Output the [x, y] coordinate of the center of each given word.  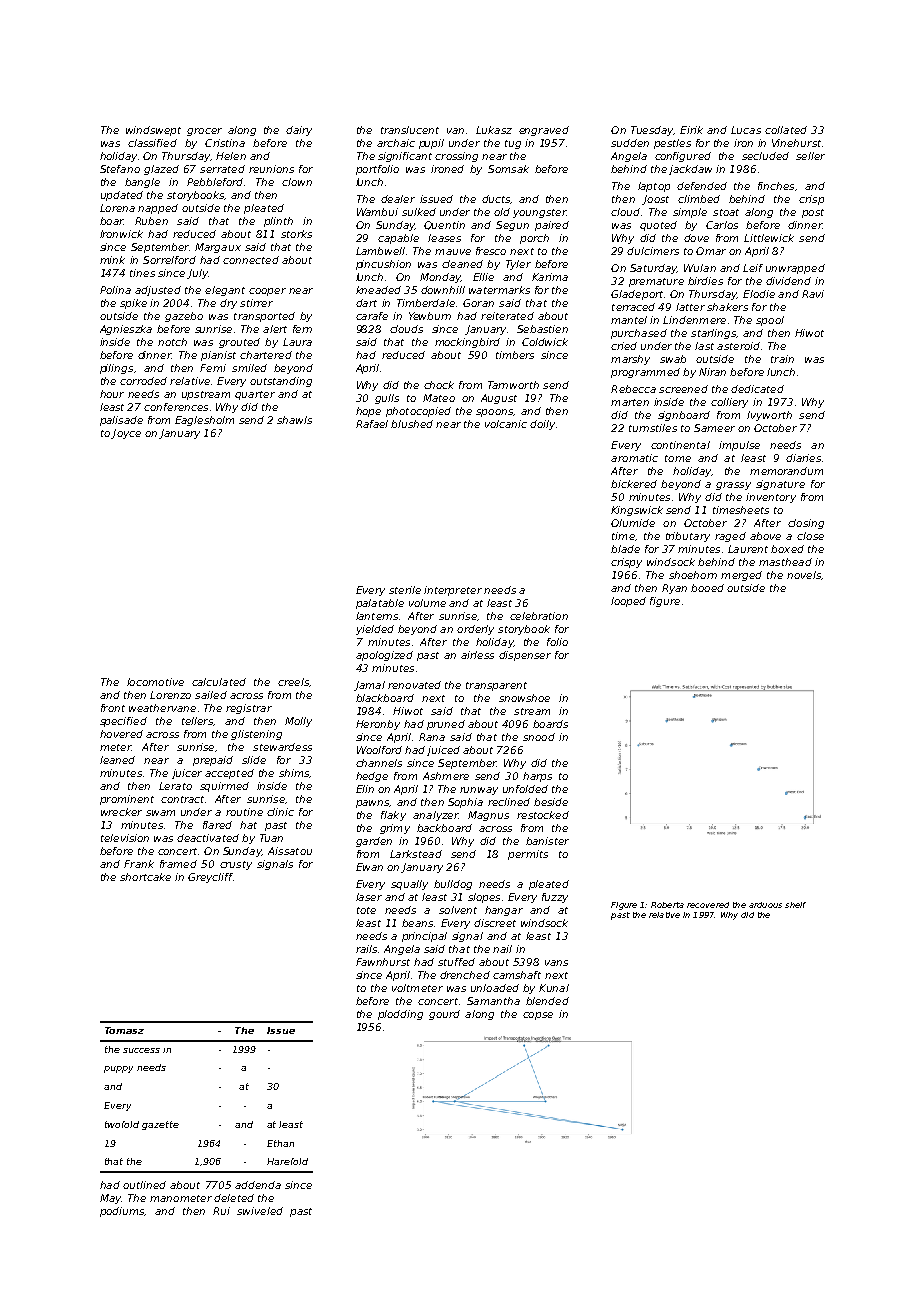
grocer [204, 132]
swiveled [260, 1211]
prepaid [213, 761]
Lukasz [494, 130]
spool [770, 321]
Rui [221, 1211]
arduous [765, 905]
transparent [496, 686]
